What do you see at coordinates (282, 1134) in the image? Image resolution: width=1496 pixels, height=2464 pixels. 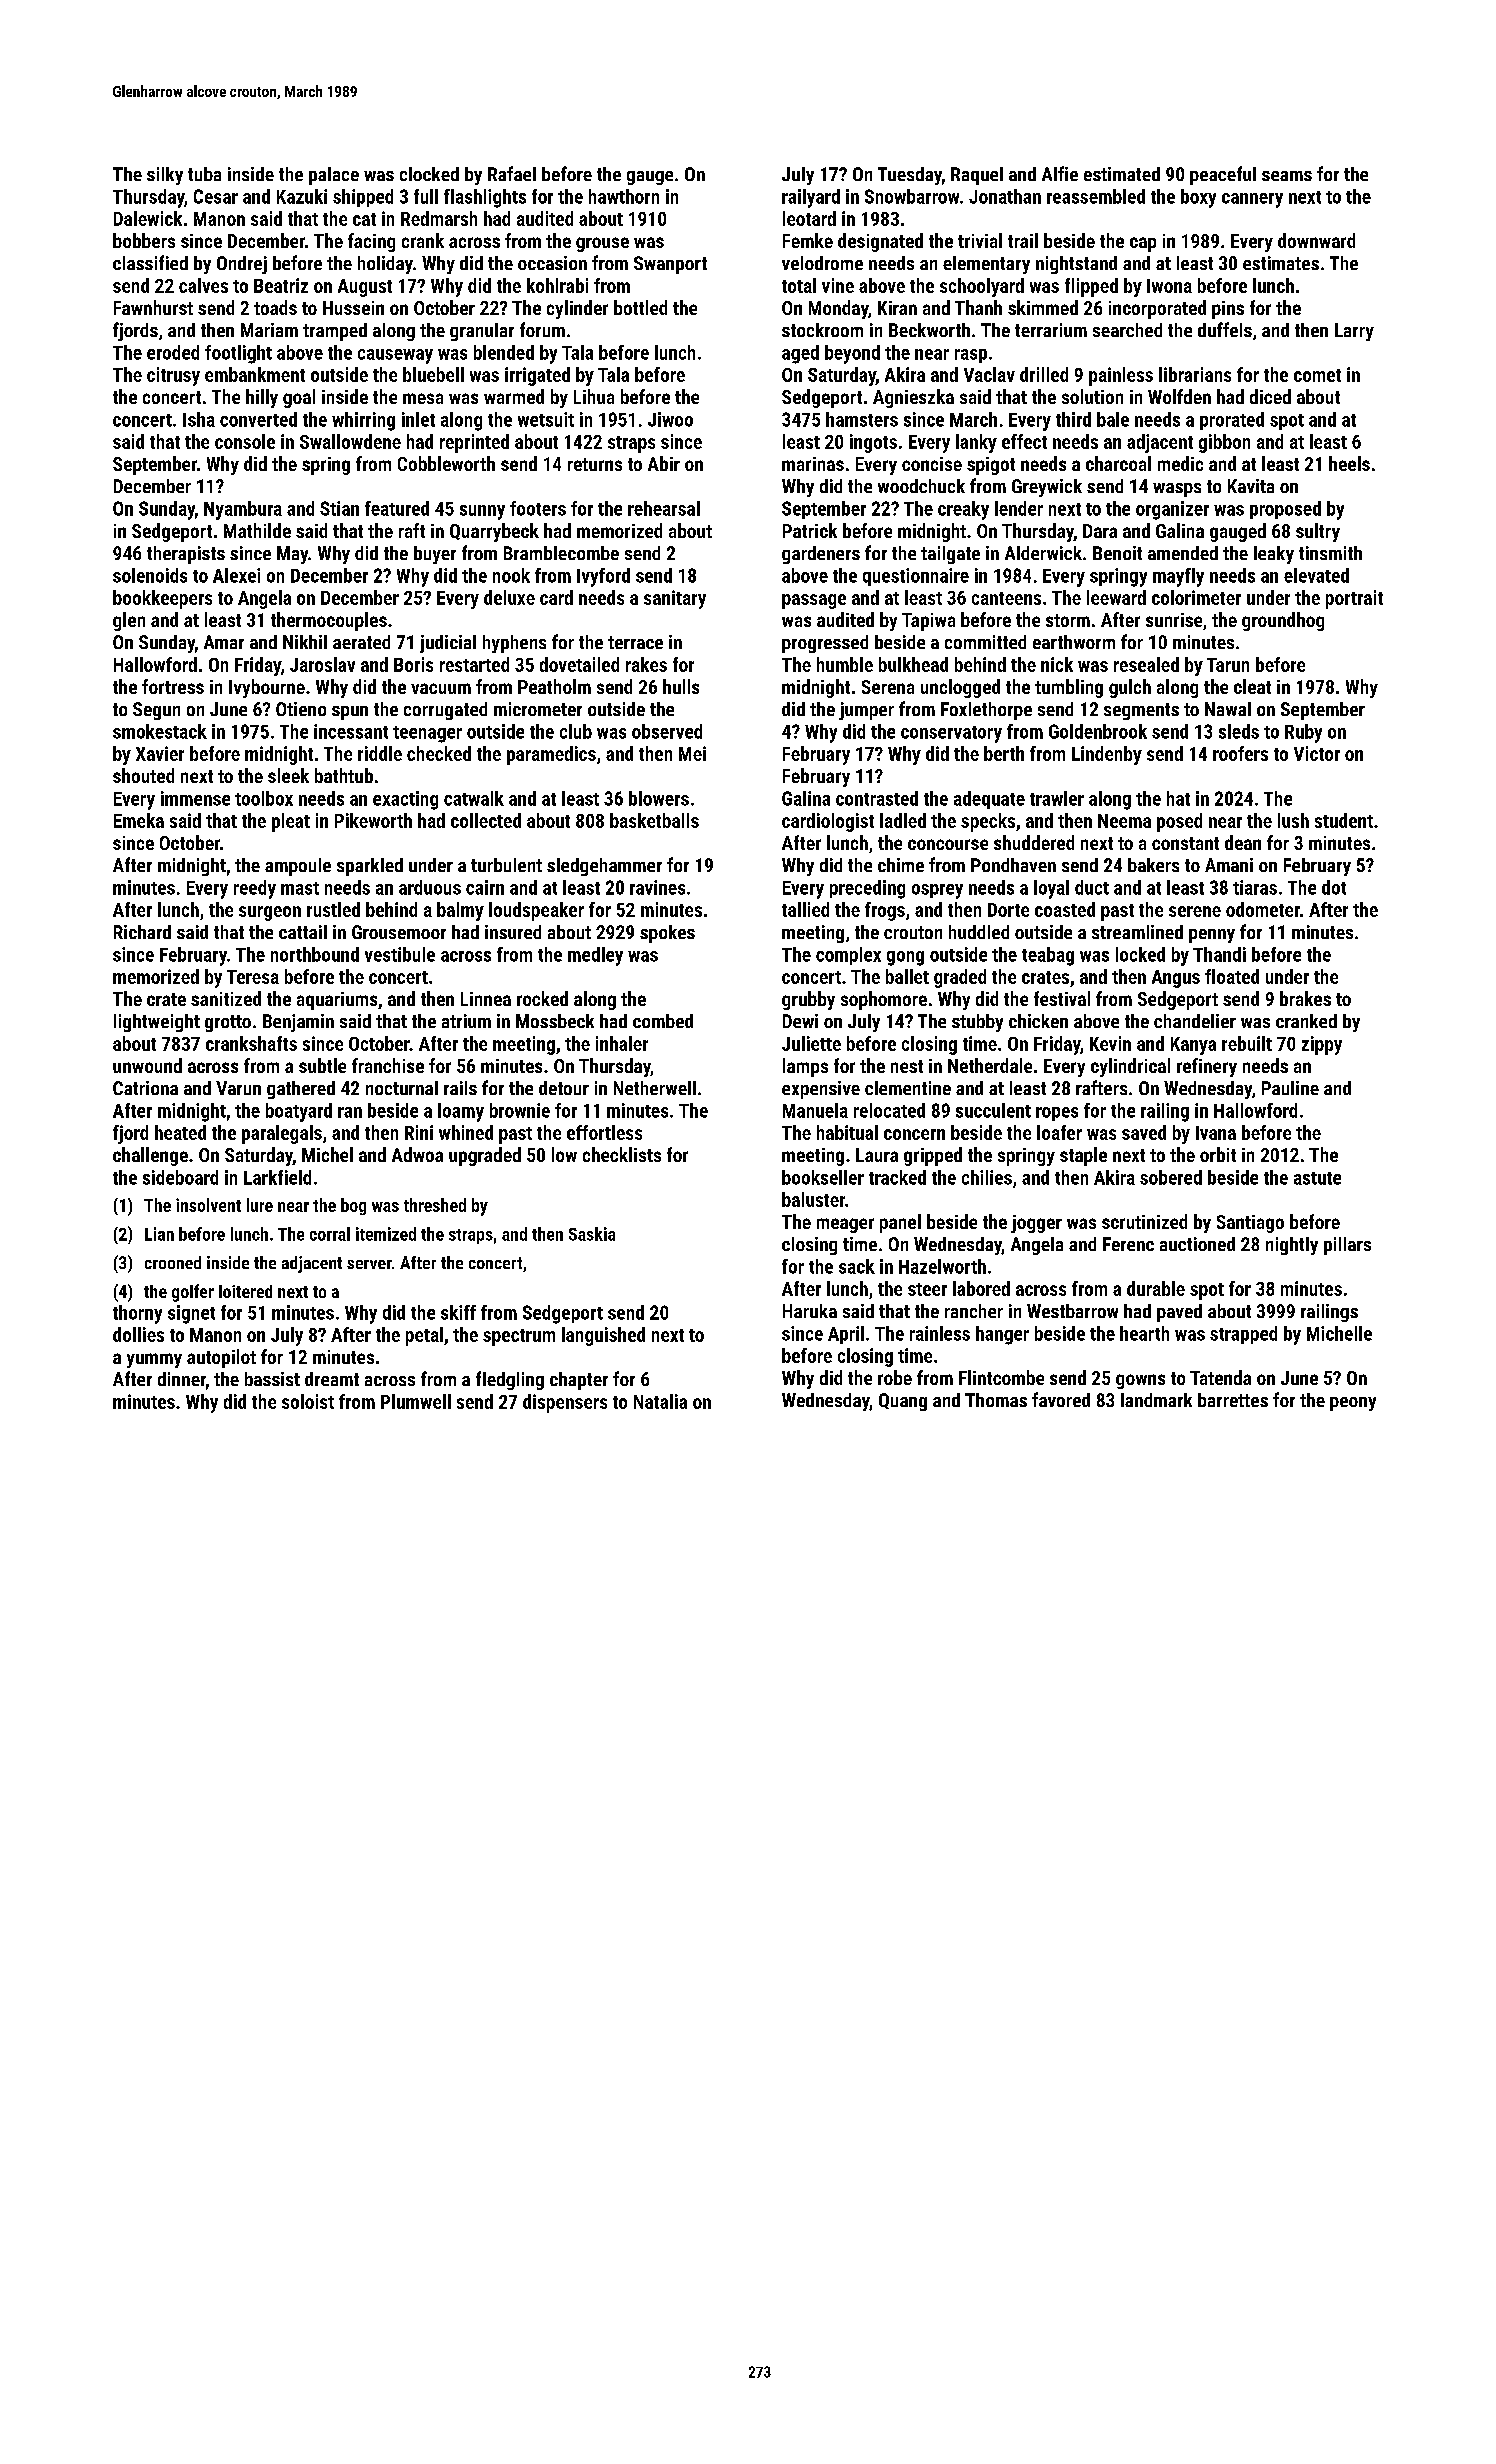 I see `paralegals` at bounding box center [282, 1134].
